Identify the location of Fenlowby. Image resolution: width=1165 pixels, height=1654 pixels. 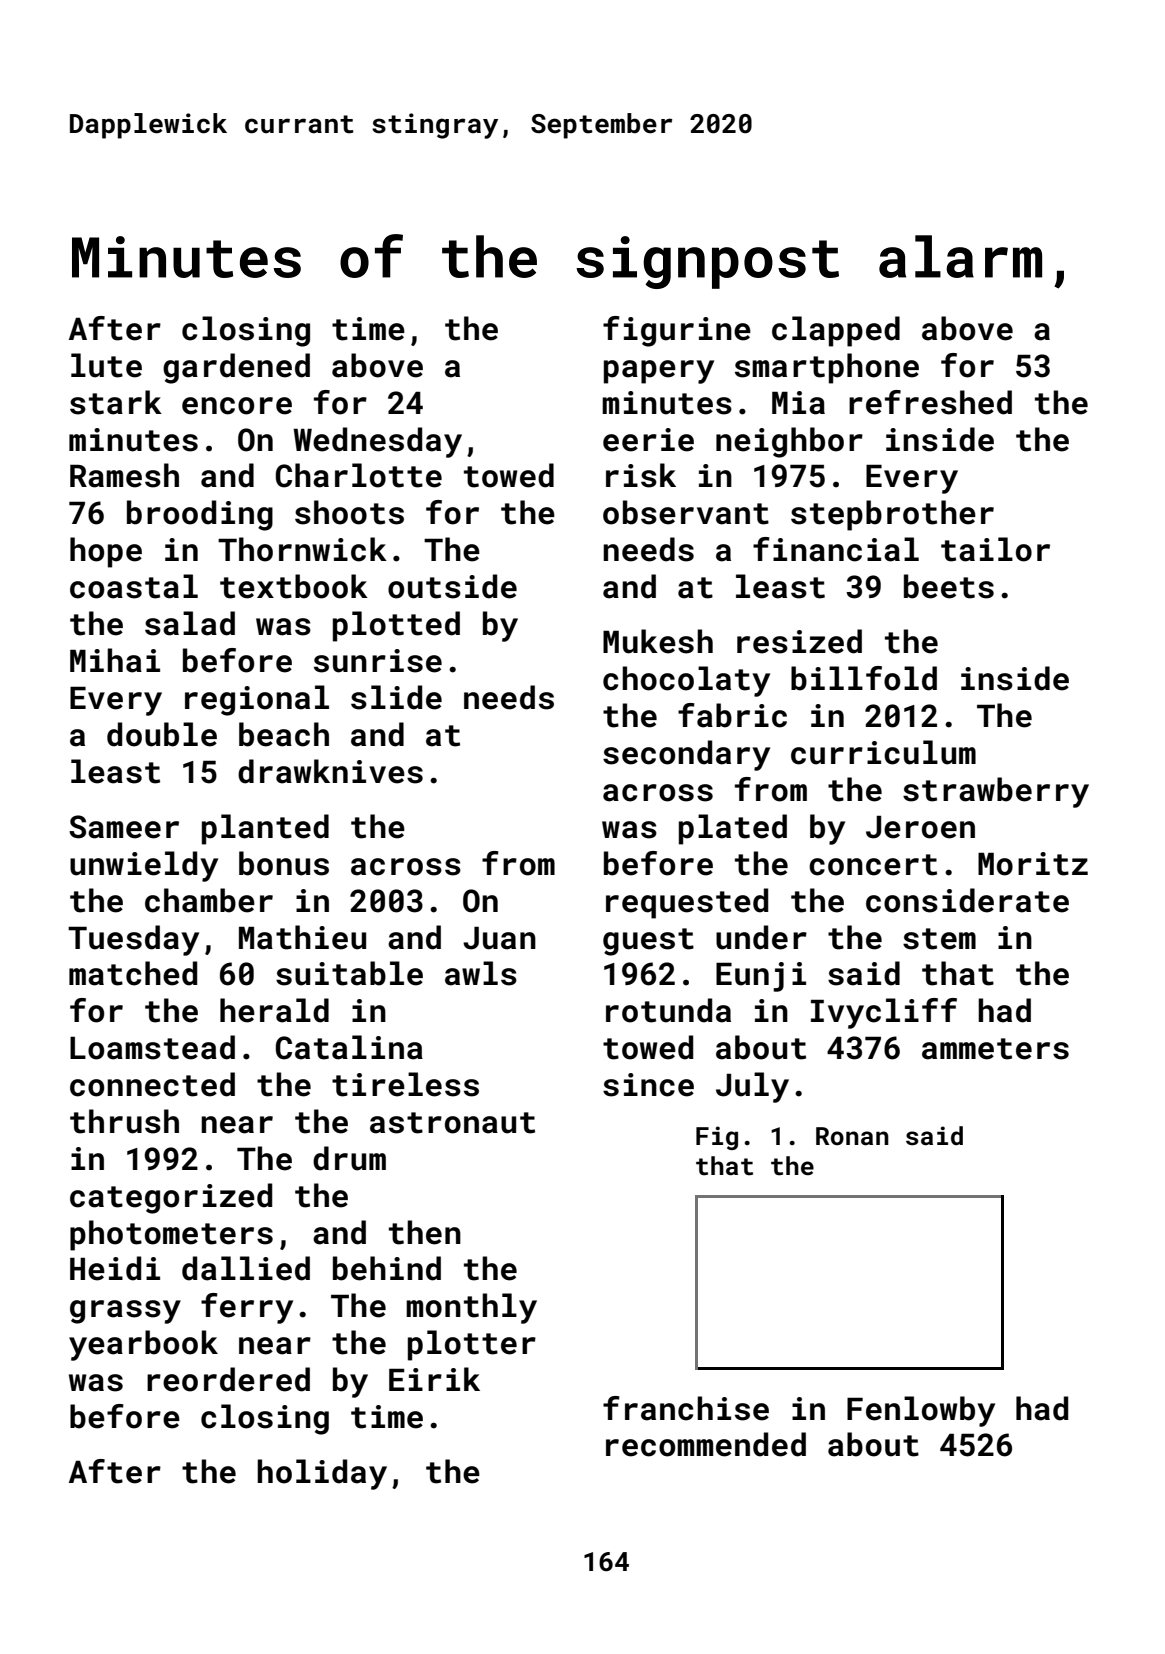
(921, 1411).
